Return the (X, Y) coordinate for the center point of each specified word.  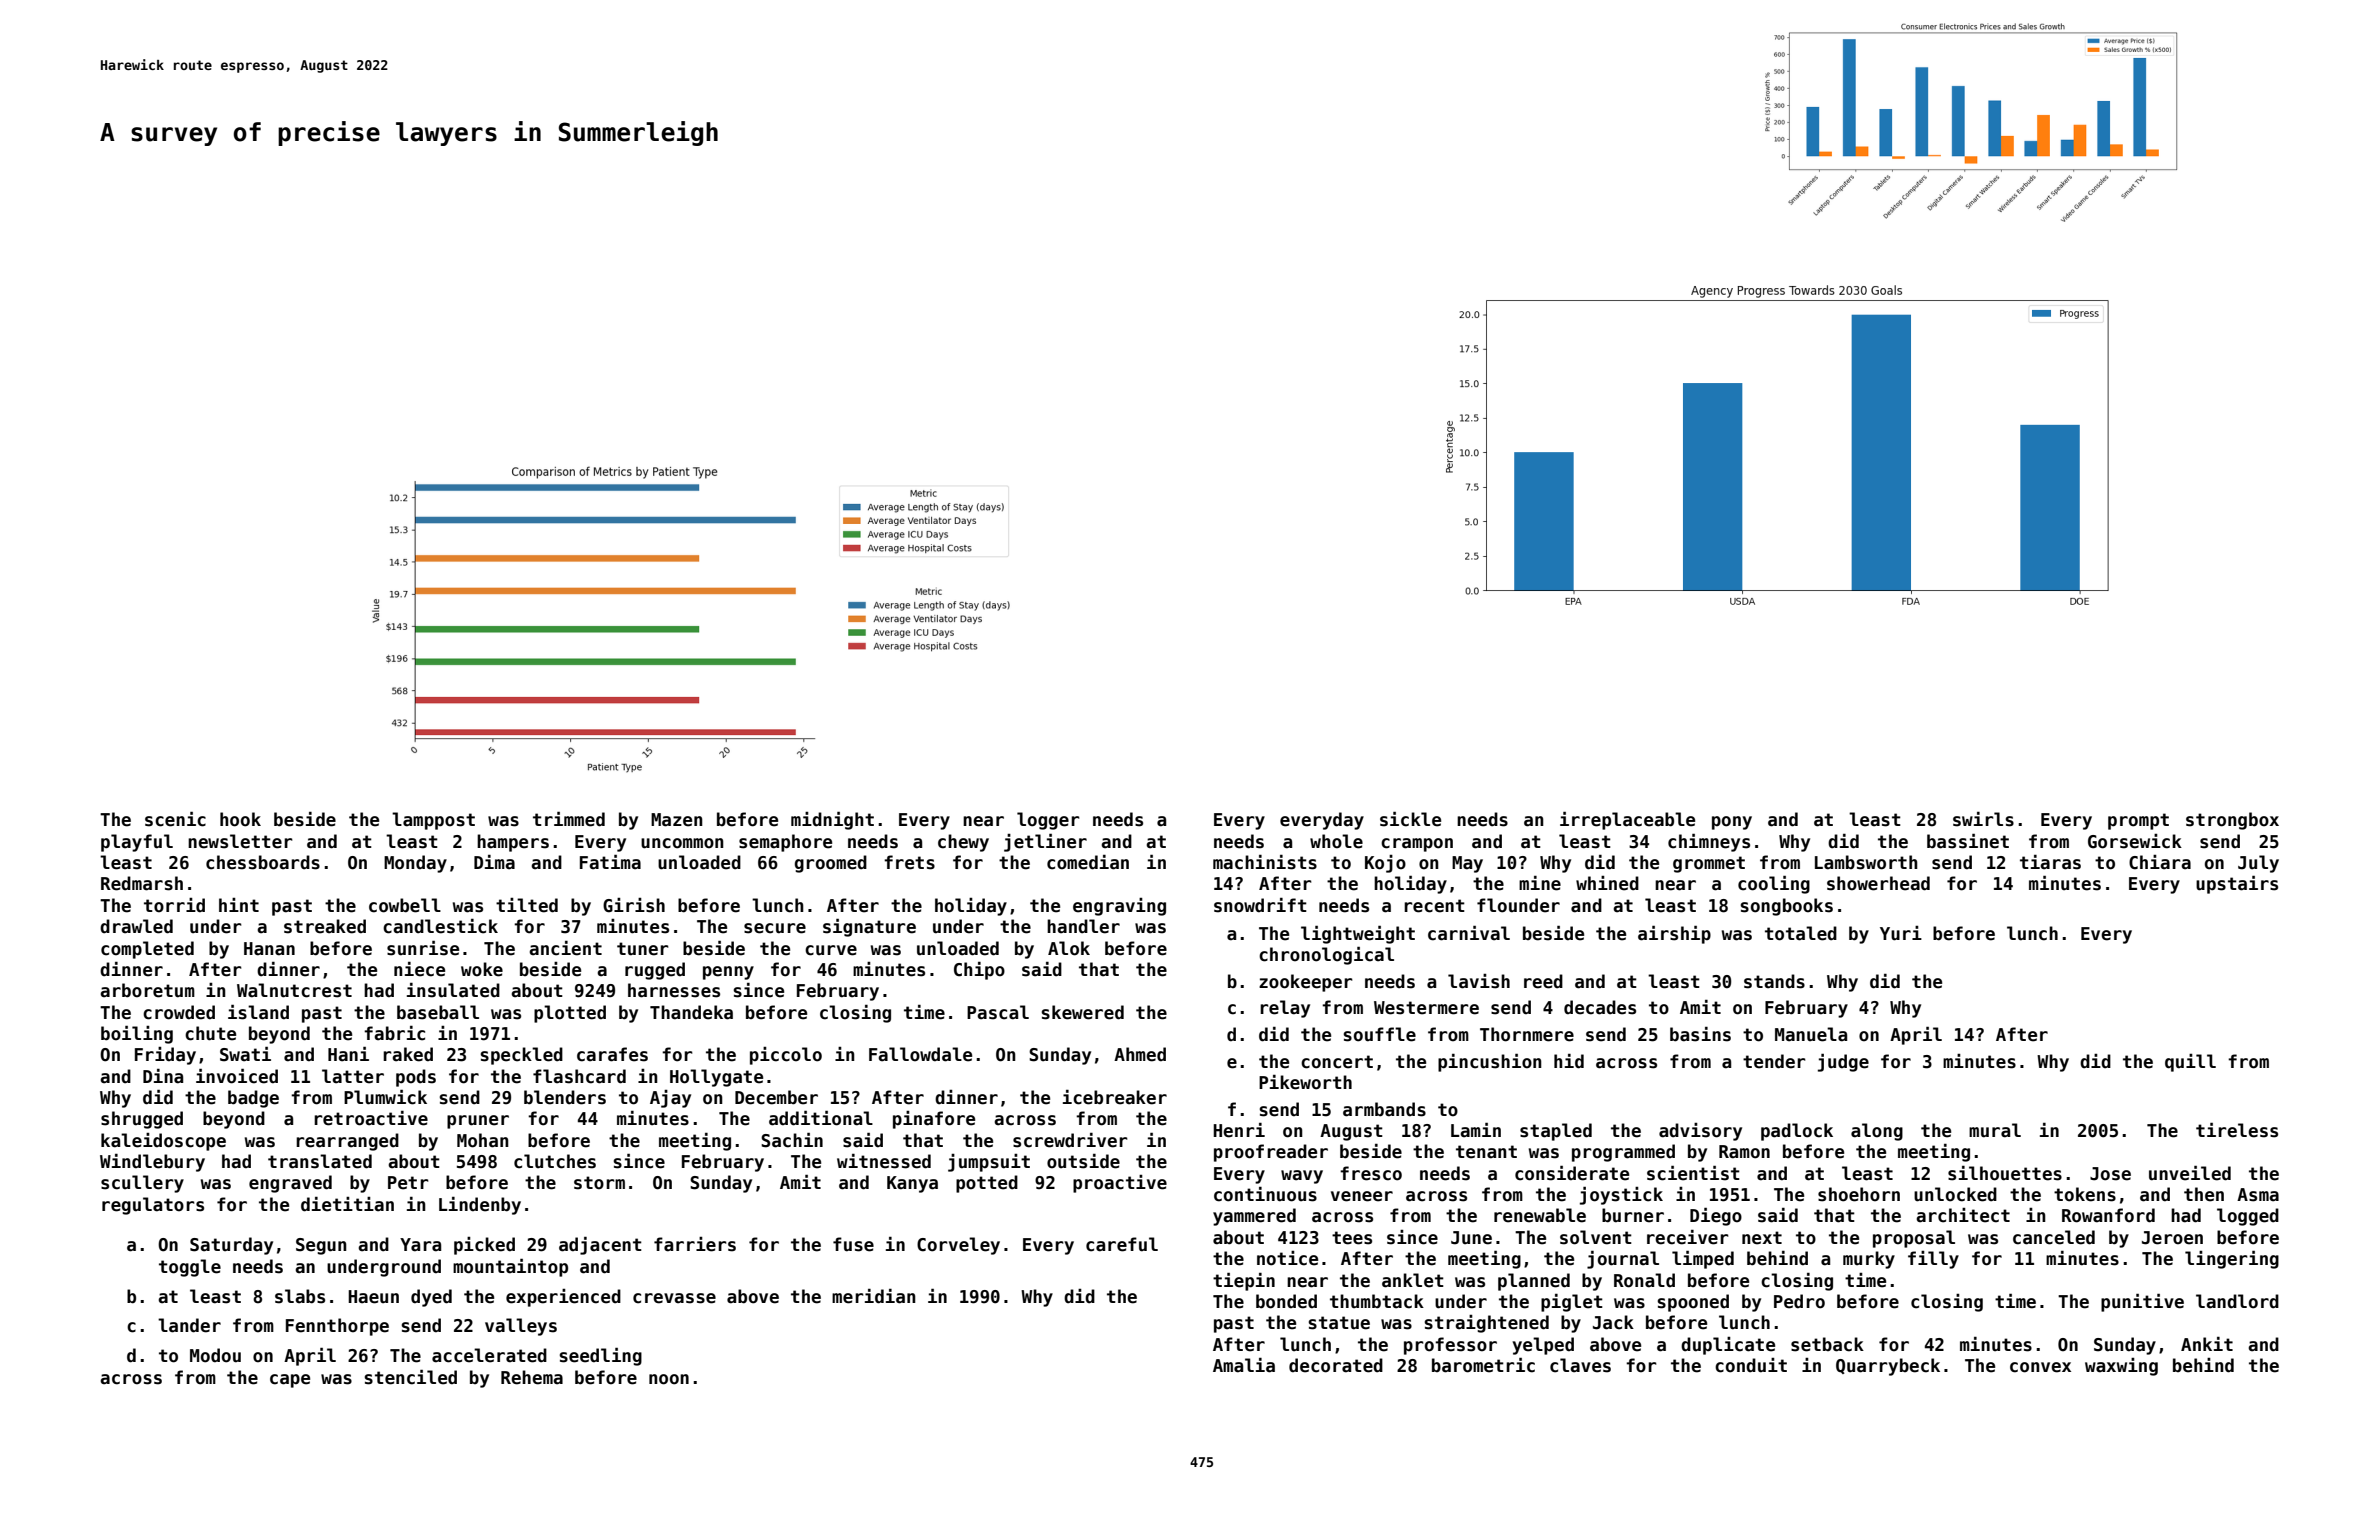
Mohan (483, 1140)
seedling (600, 1357)
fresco (1371, 1173)
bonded (1286, 1301)
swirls (1983, 819)
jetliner (1045, 843)
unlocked (1955, 1194)
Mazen (677, 820)
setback (1827, 1344)
